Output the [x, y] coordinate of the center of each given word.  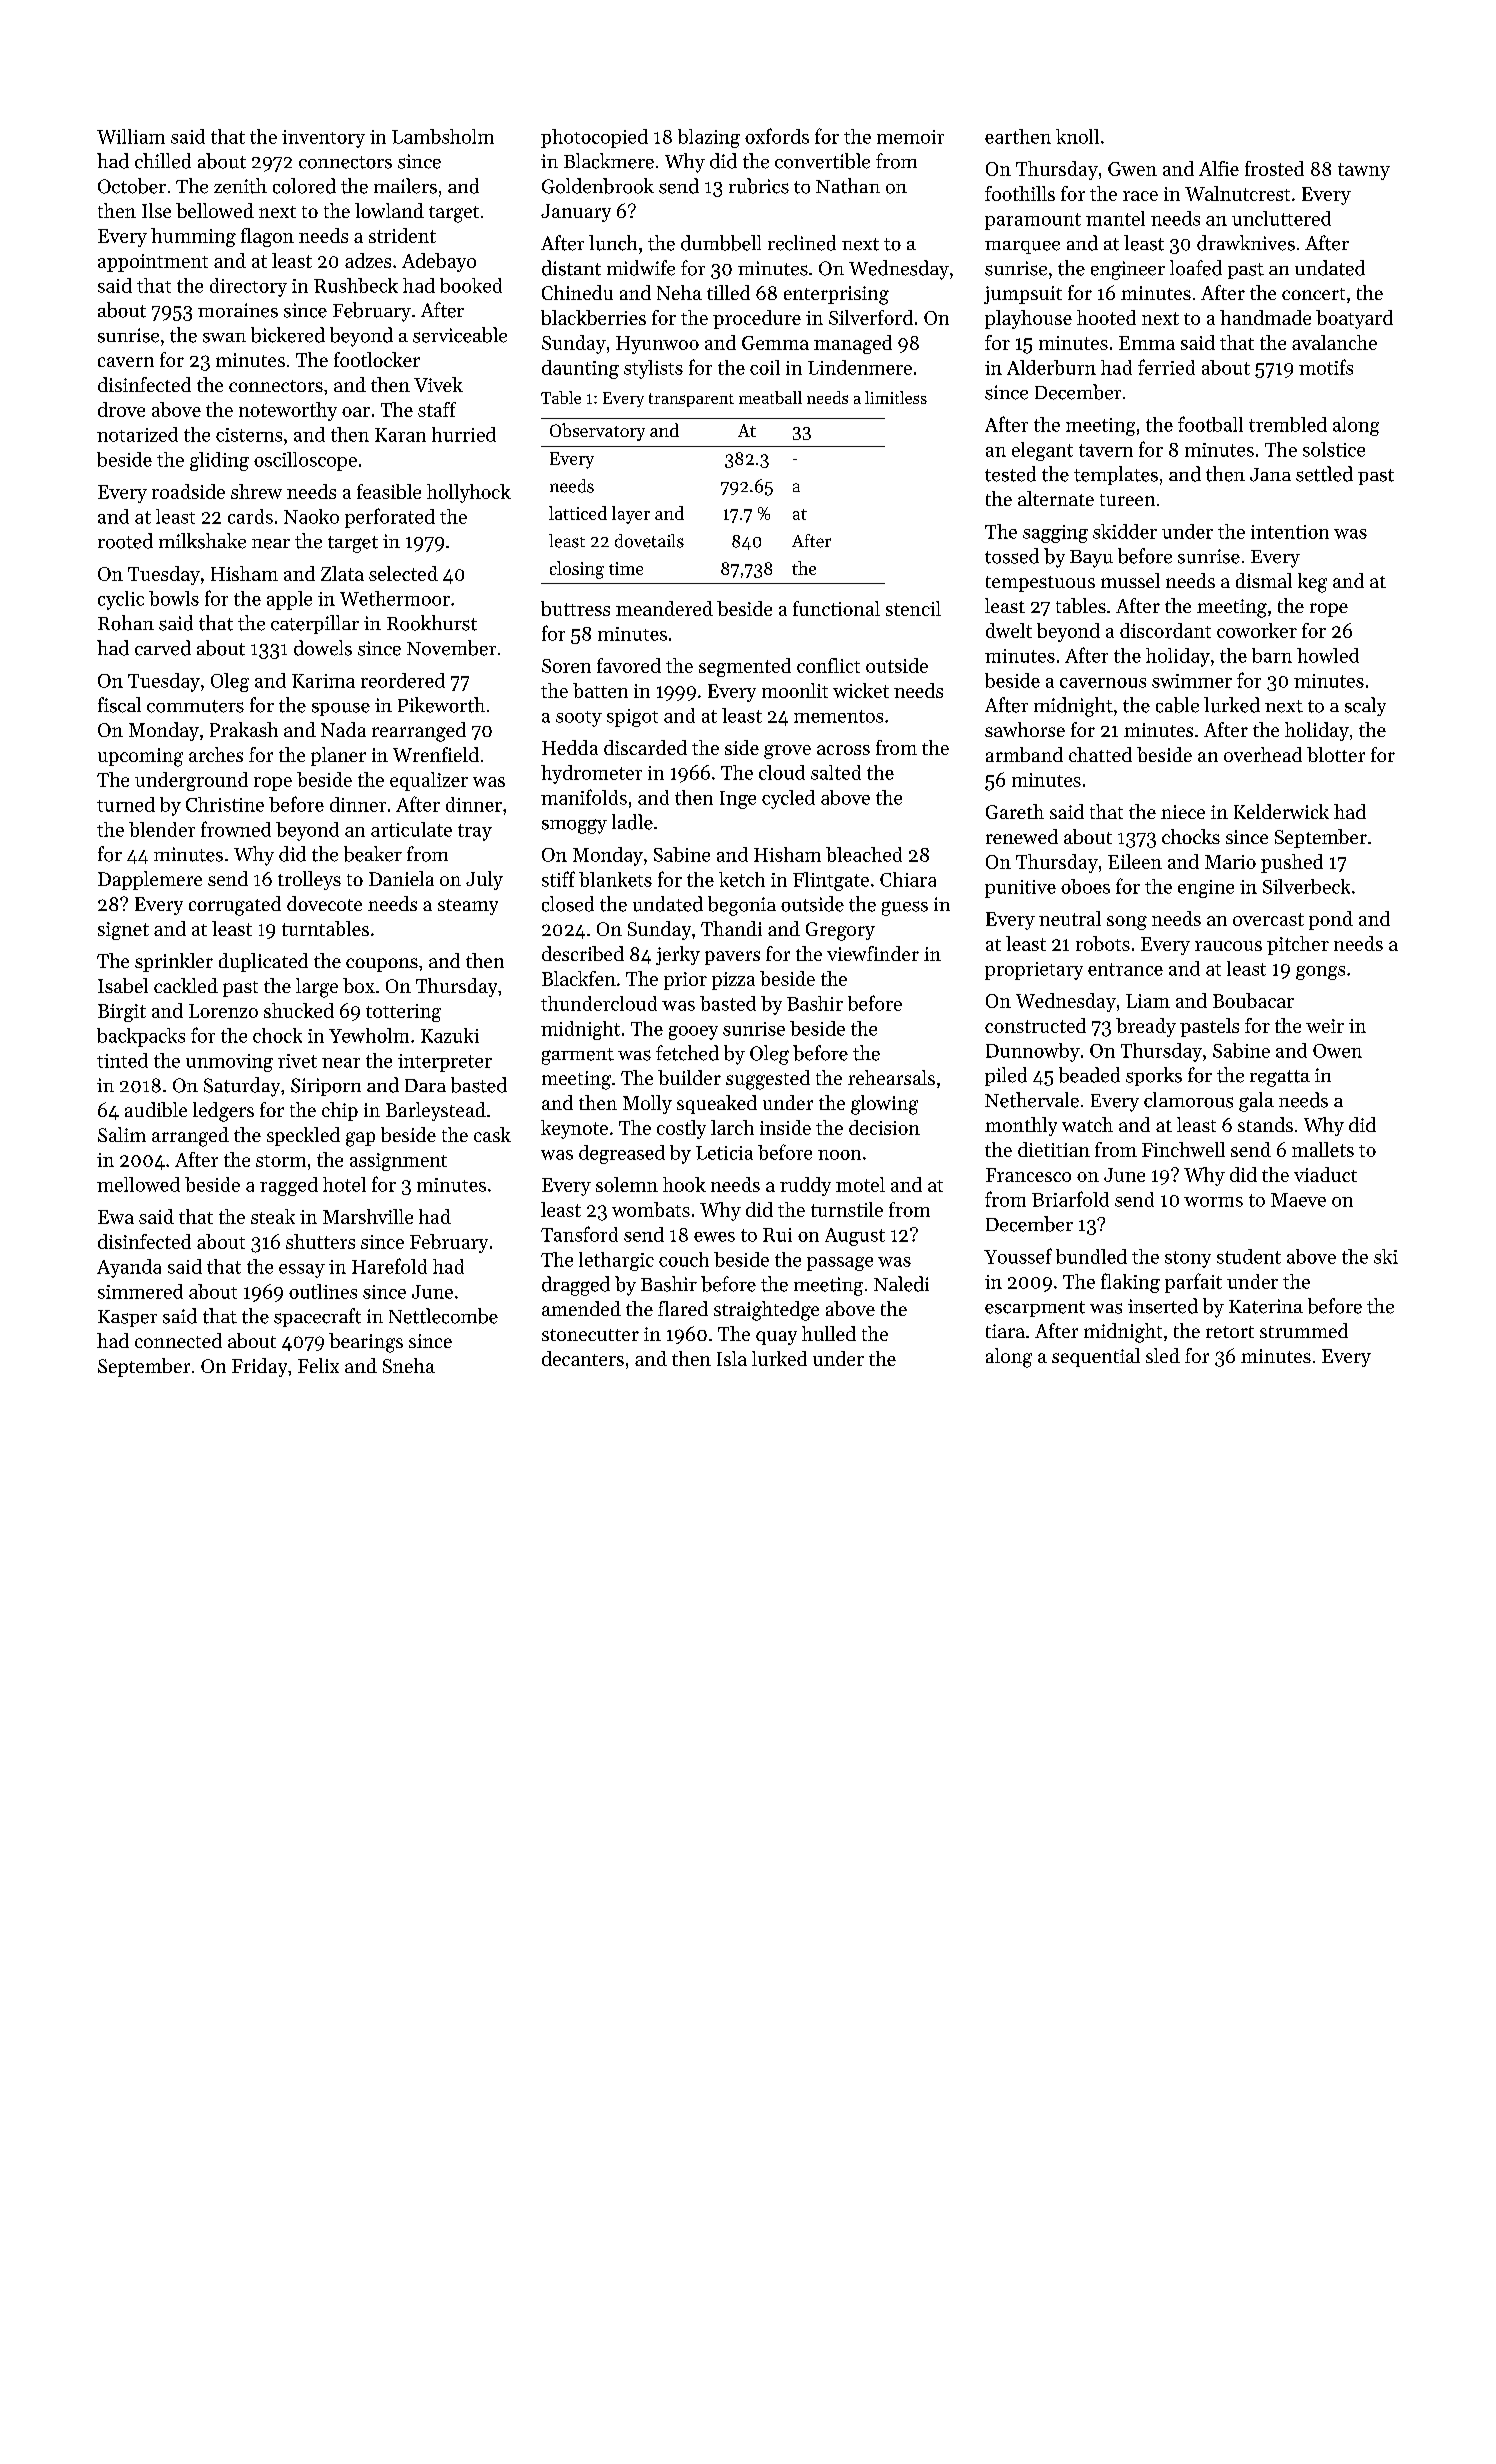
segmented [745, 667]
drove [121, 409]
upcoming [140, 757]
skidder [1125, 531]
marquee [1022, 247]
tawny [1364, 171]
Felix [318, 1365]
